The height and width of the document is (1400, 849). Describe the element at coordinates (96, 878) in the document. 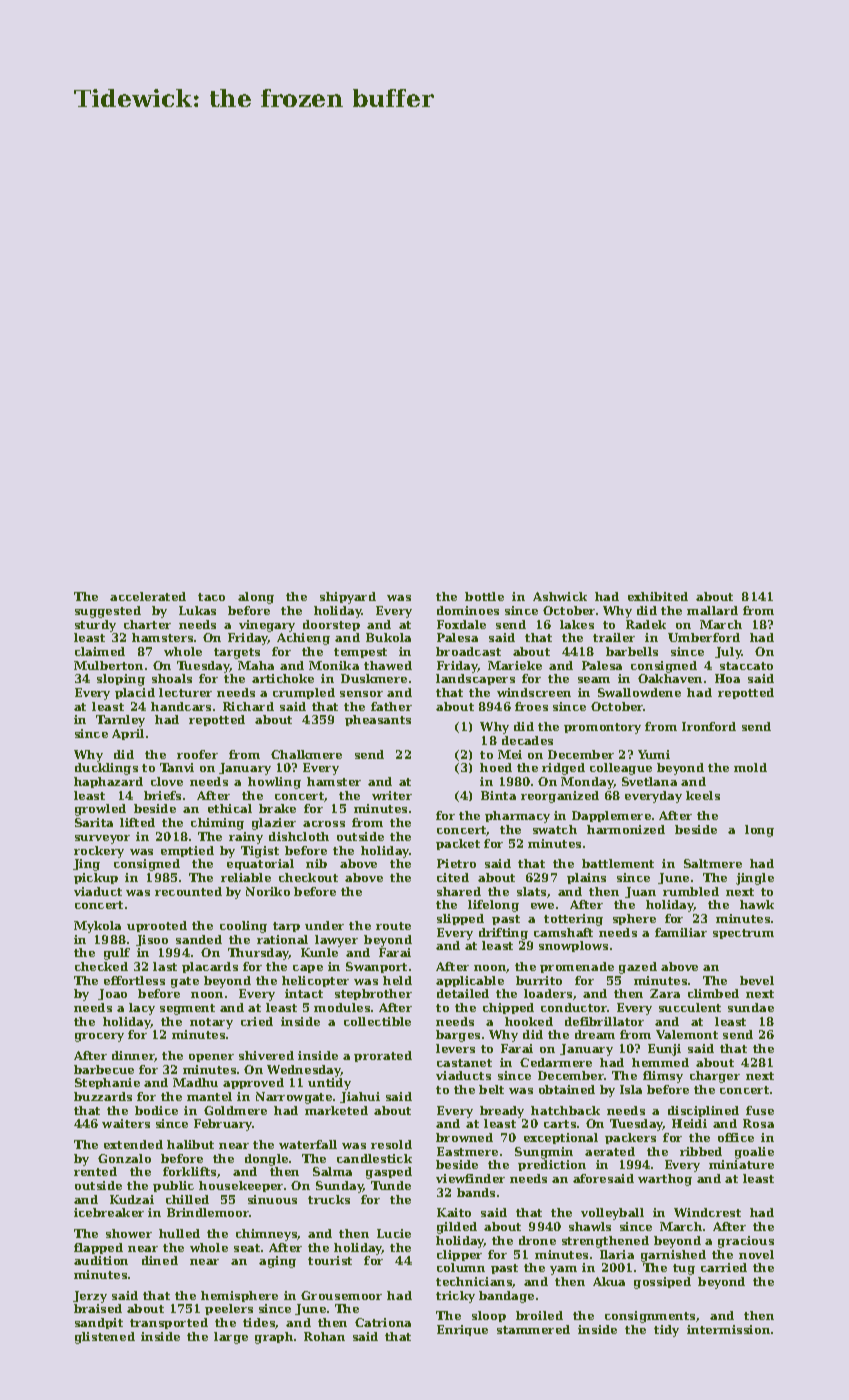

I see `pickup` at that location.
